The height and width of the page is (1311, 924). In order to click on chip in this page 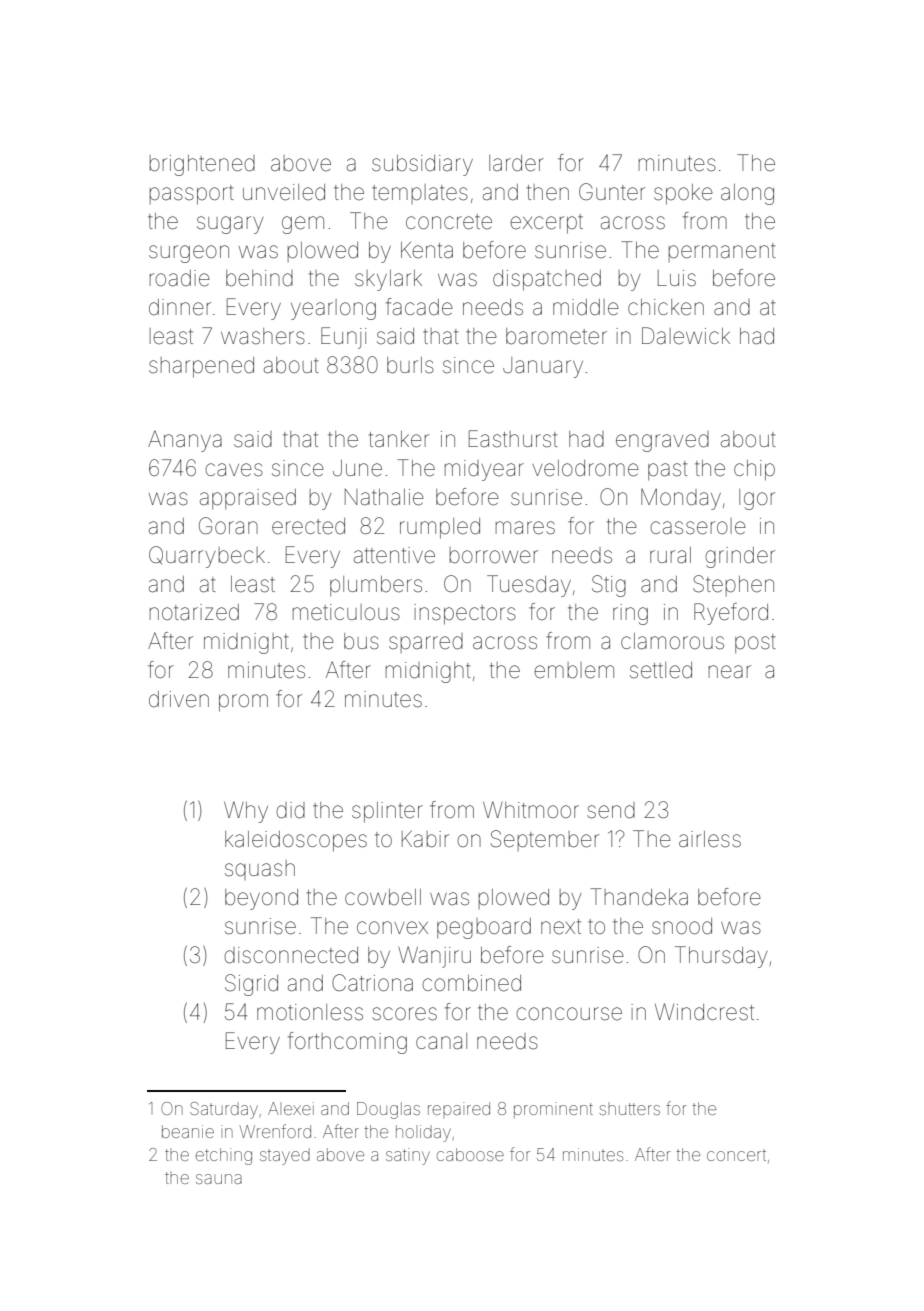, I will do `click(754, 470)`.
